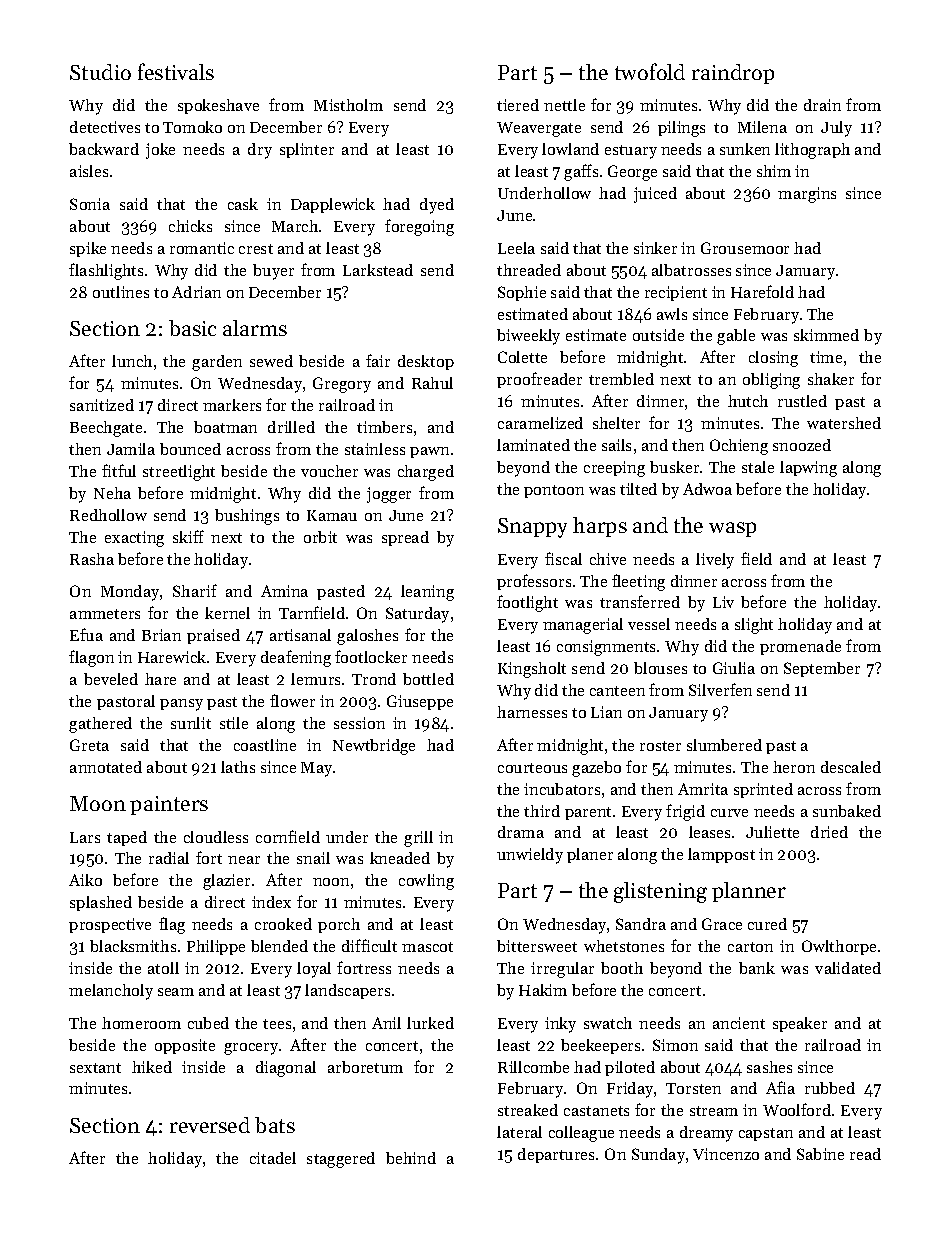 The height and width of the screenshot is (1233, 952). What do you see at coordinates (616, 445) in the screenshot?
I see `sails` at bounding box center [616, 445].
